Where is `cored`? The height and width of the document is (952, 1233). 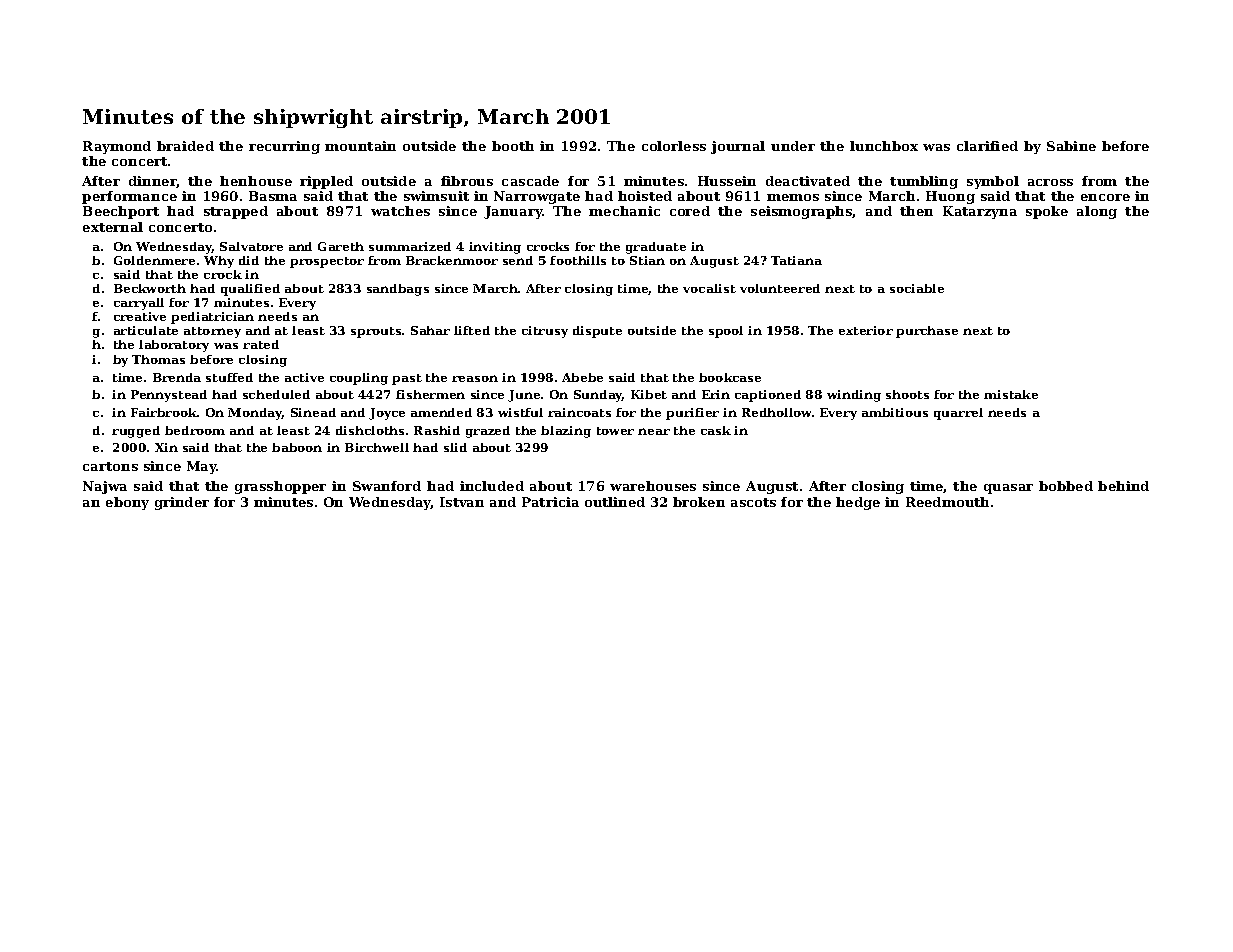
cored is located at coordinates (690, 211).
